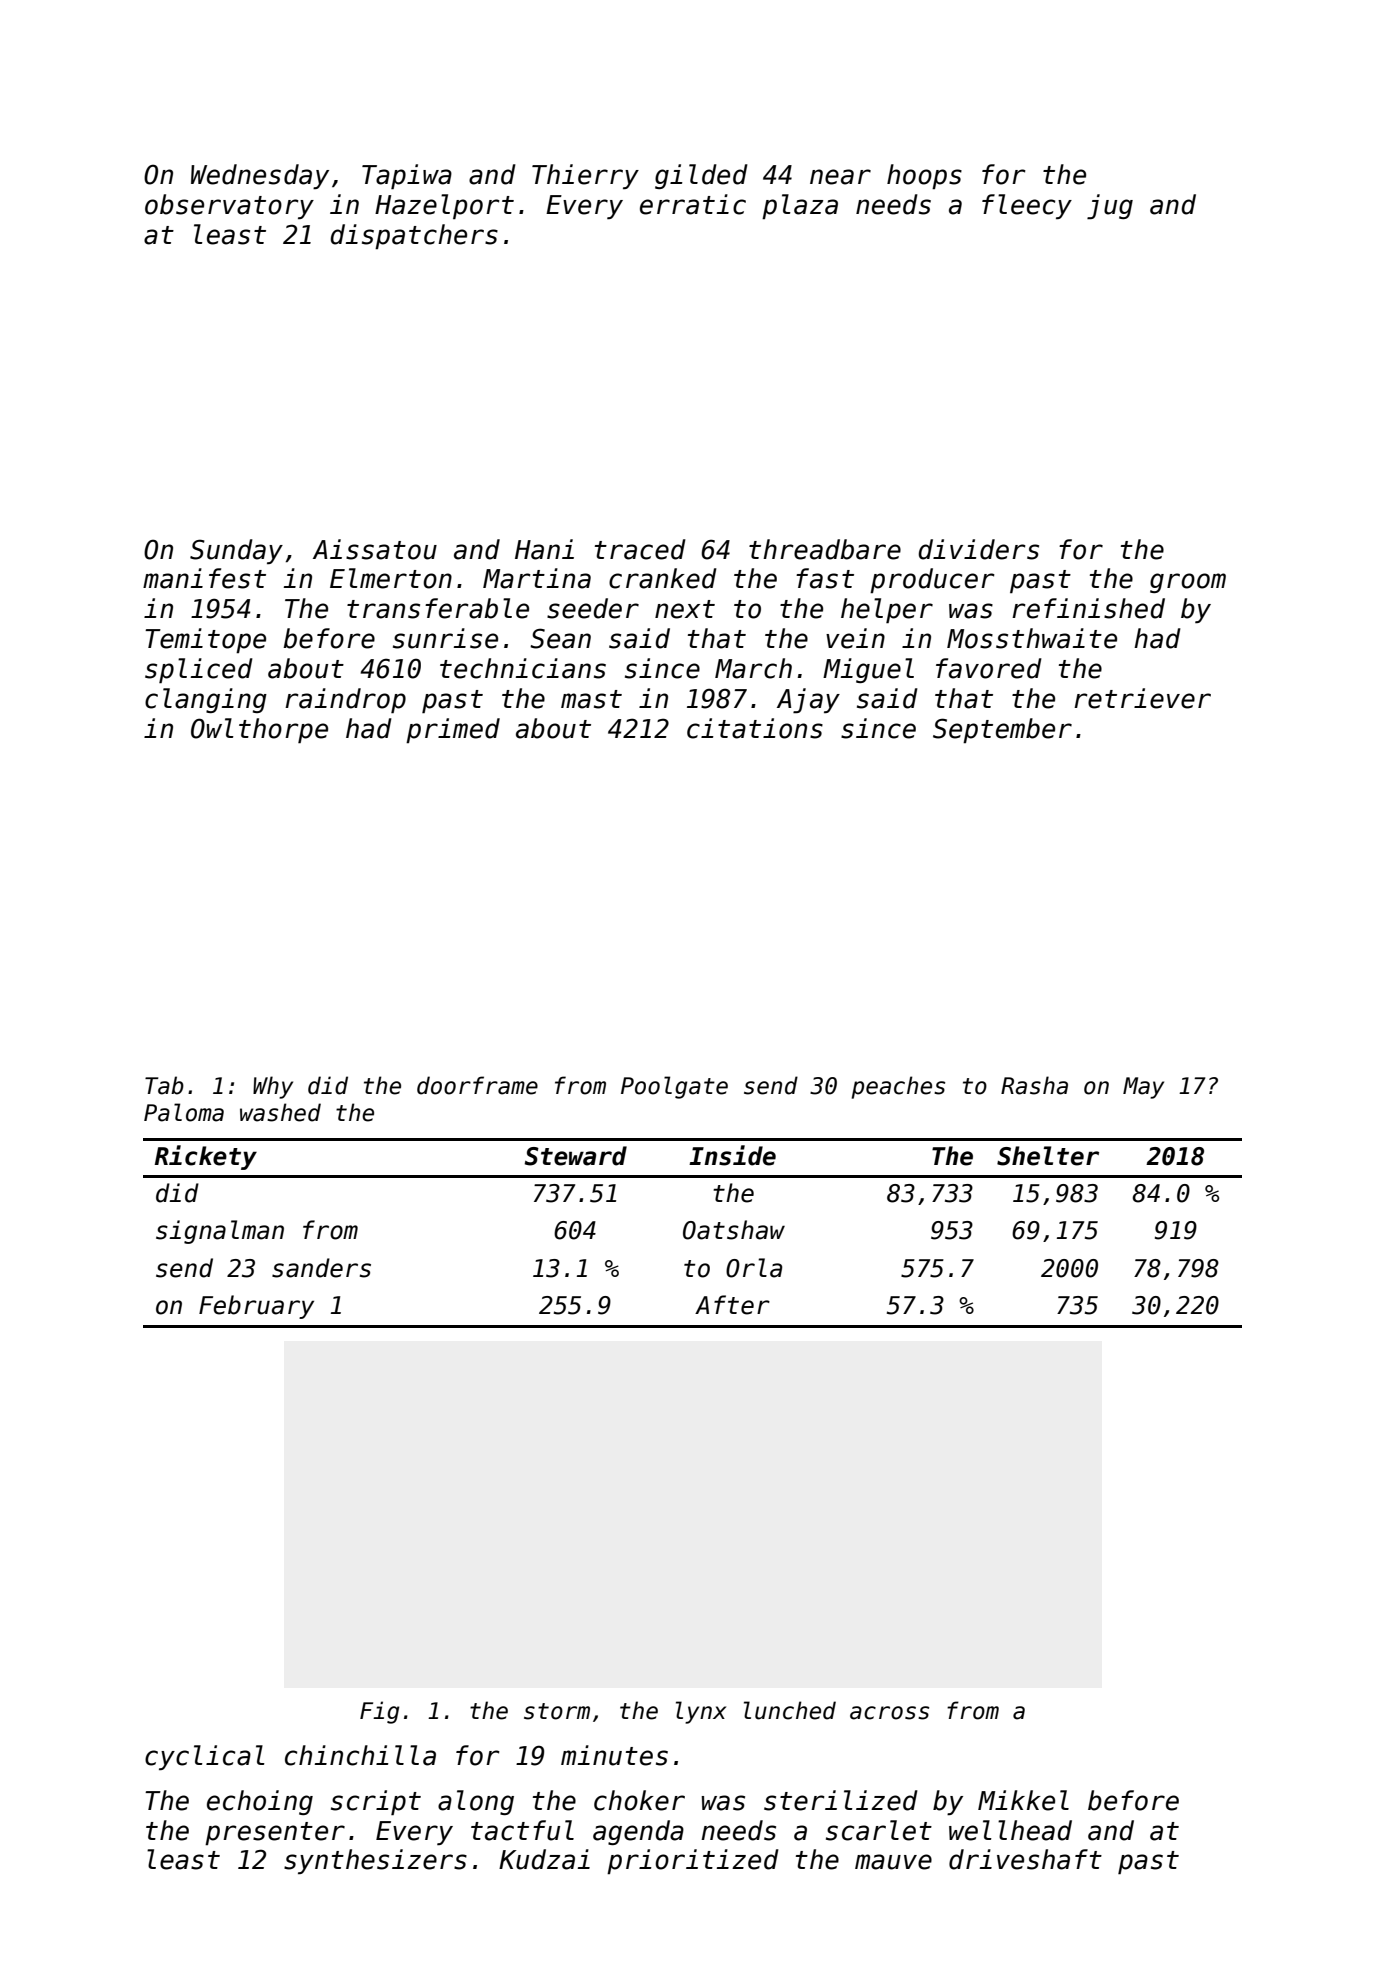 The width and height of the screenshot is (1386, 1969). What do you see at coordinates (1088, 608) in the screenshot?
I see `refinished` at bounding box center [1088, 608].
